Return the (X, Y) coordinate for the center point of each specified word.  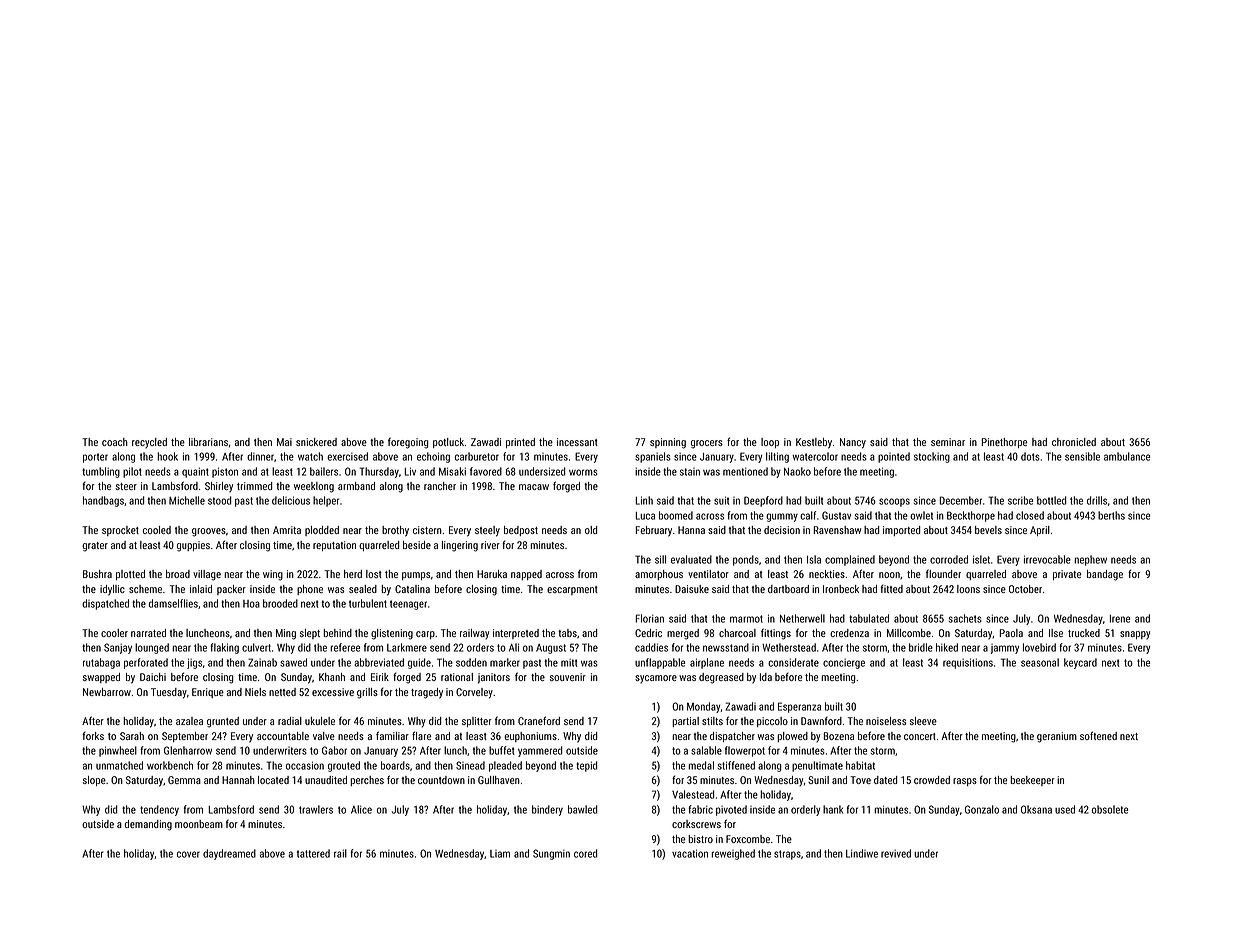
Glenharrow (188, 750)
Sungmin (551, 854)
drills (1097, 500)
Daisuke (692, 589)
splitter (477, 722)
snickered (316, 442)
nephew (1090, 560)
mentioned (745, 471)
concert (920, 736)
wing (273, 575)
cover (188, 854)
